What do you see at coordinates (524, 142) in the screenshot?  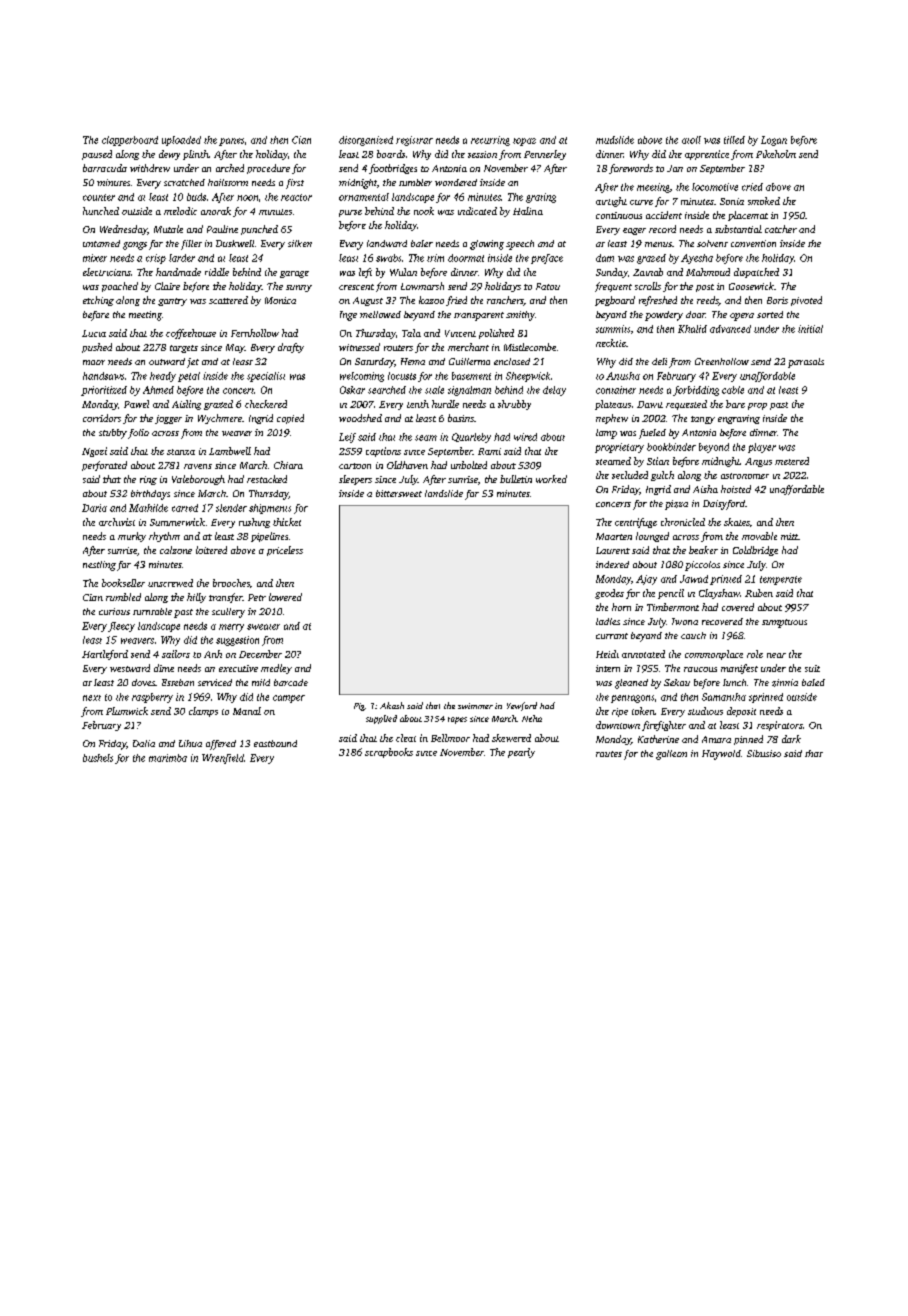 I see `topaz` at bounding box center [524, 142].
